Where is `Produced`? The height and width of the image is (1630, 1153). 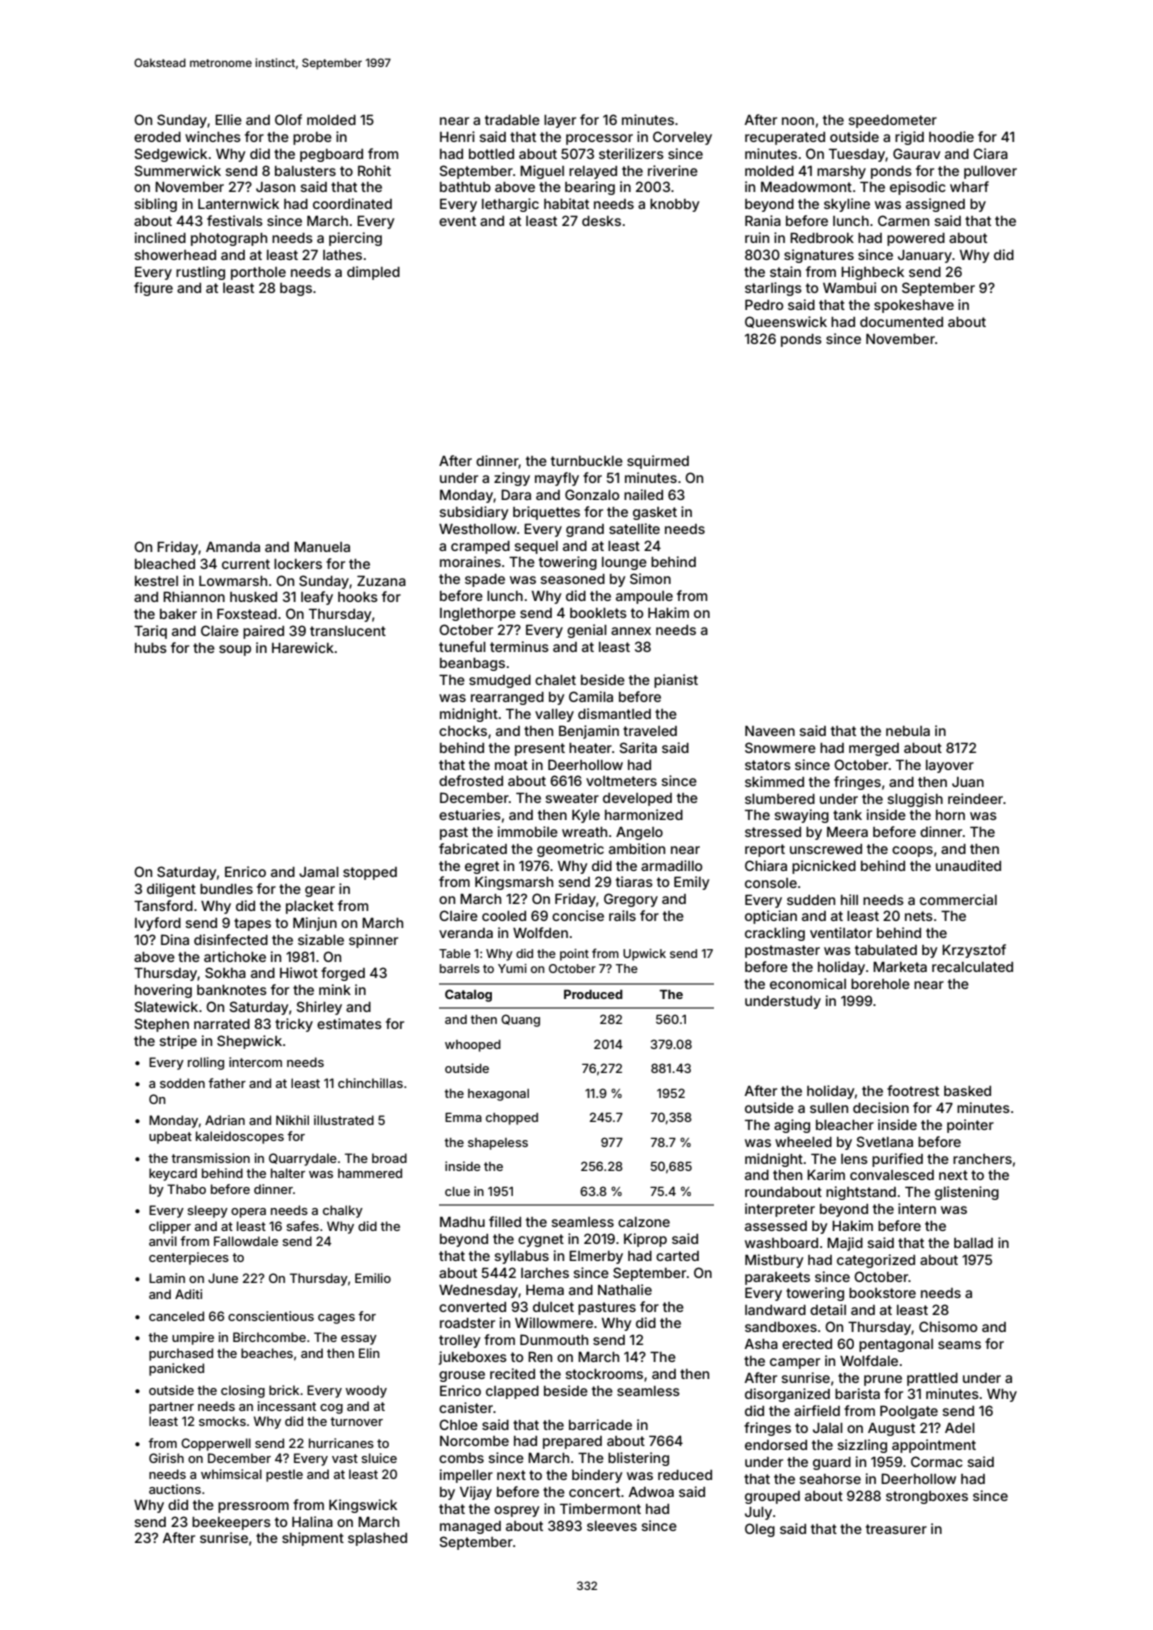
Produced is located at coordinates (593, 994).
